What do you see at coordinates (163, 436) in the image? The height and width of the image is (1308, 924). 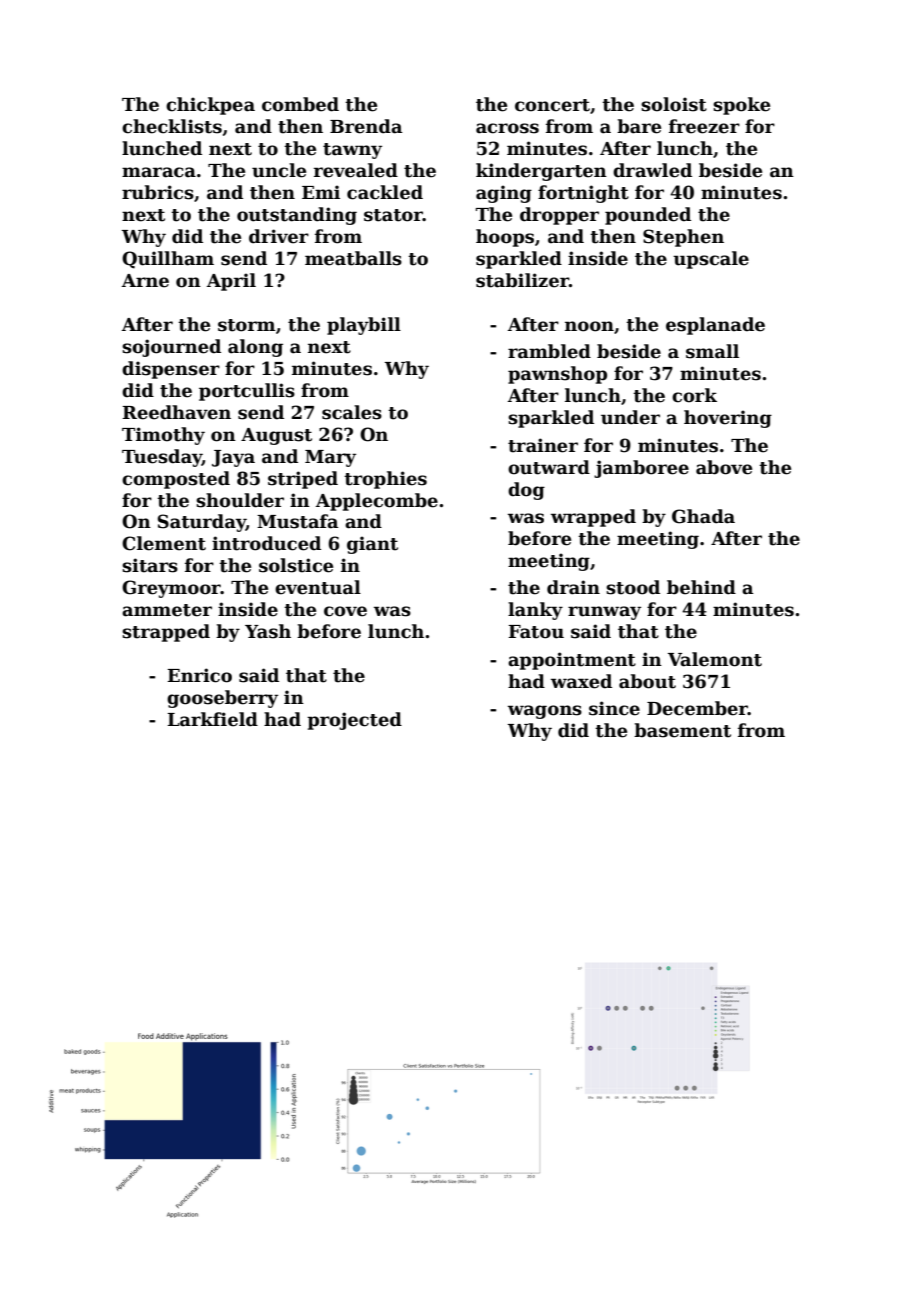 I see `Timothy` at bounding box center [163, 436].
